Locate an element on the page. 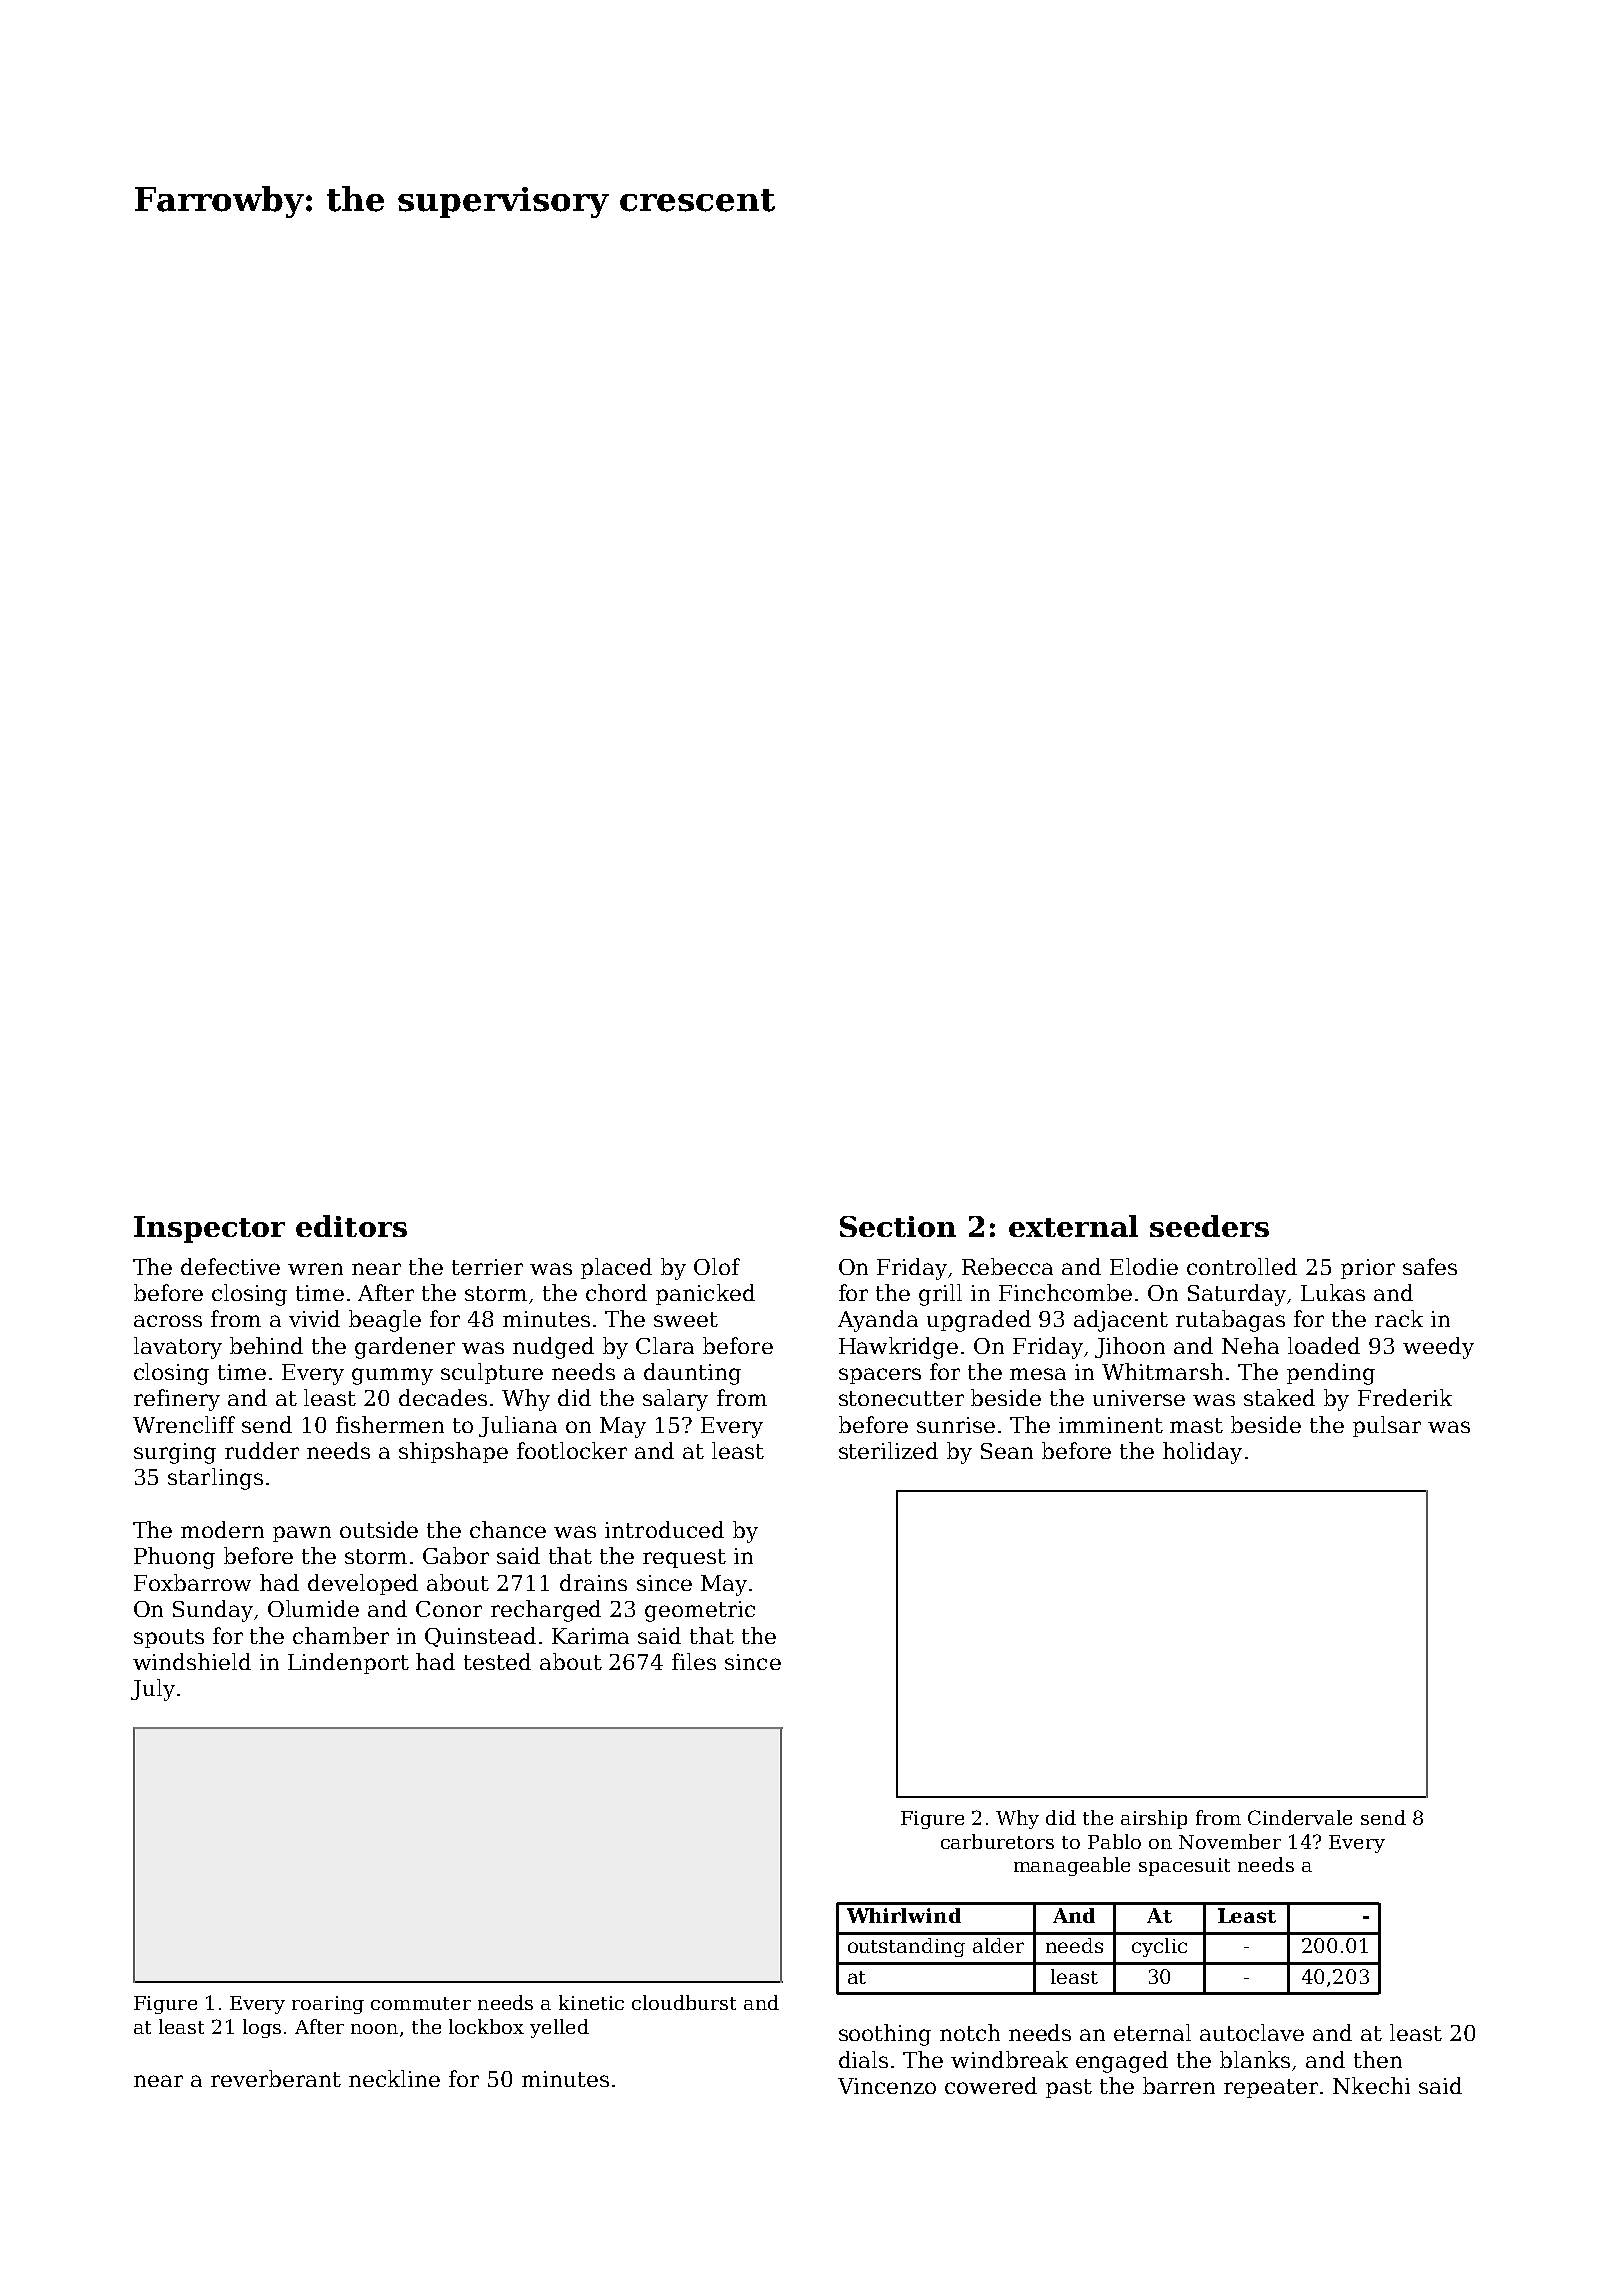 This document has width=1620, height=2292. holiday is located at coordinates (1202, 1453).
